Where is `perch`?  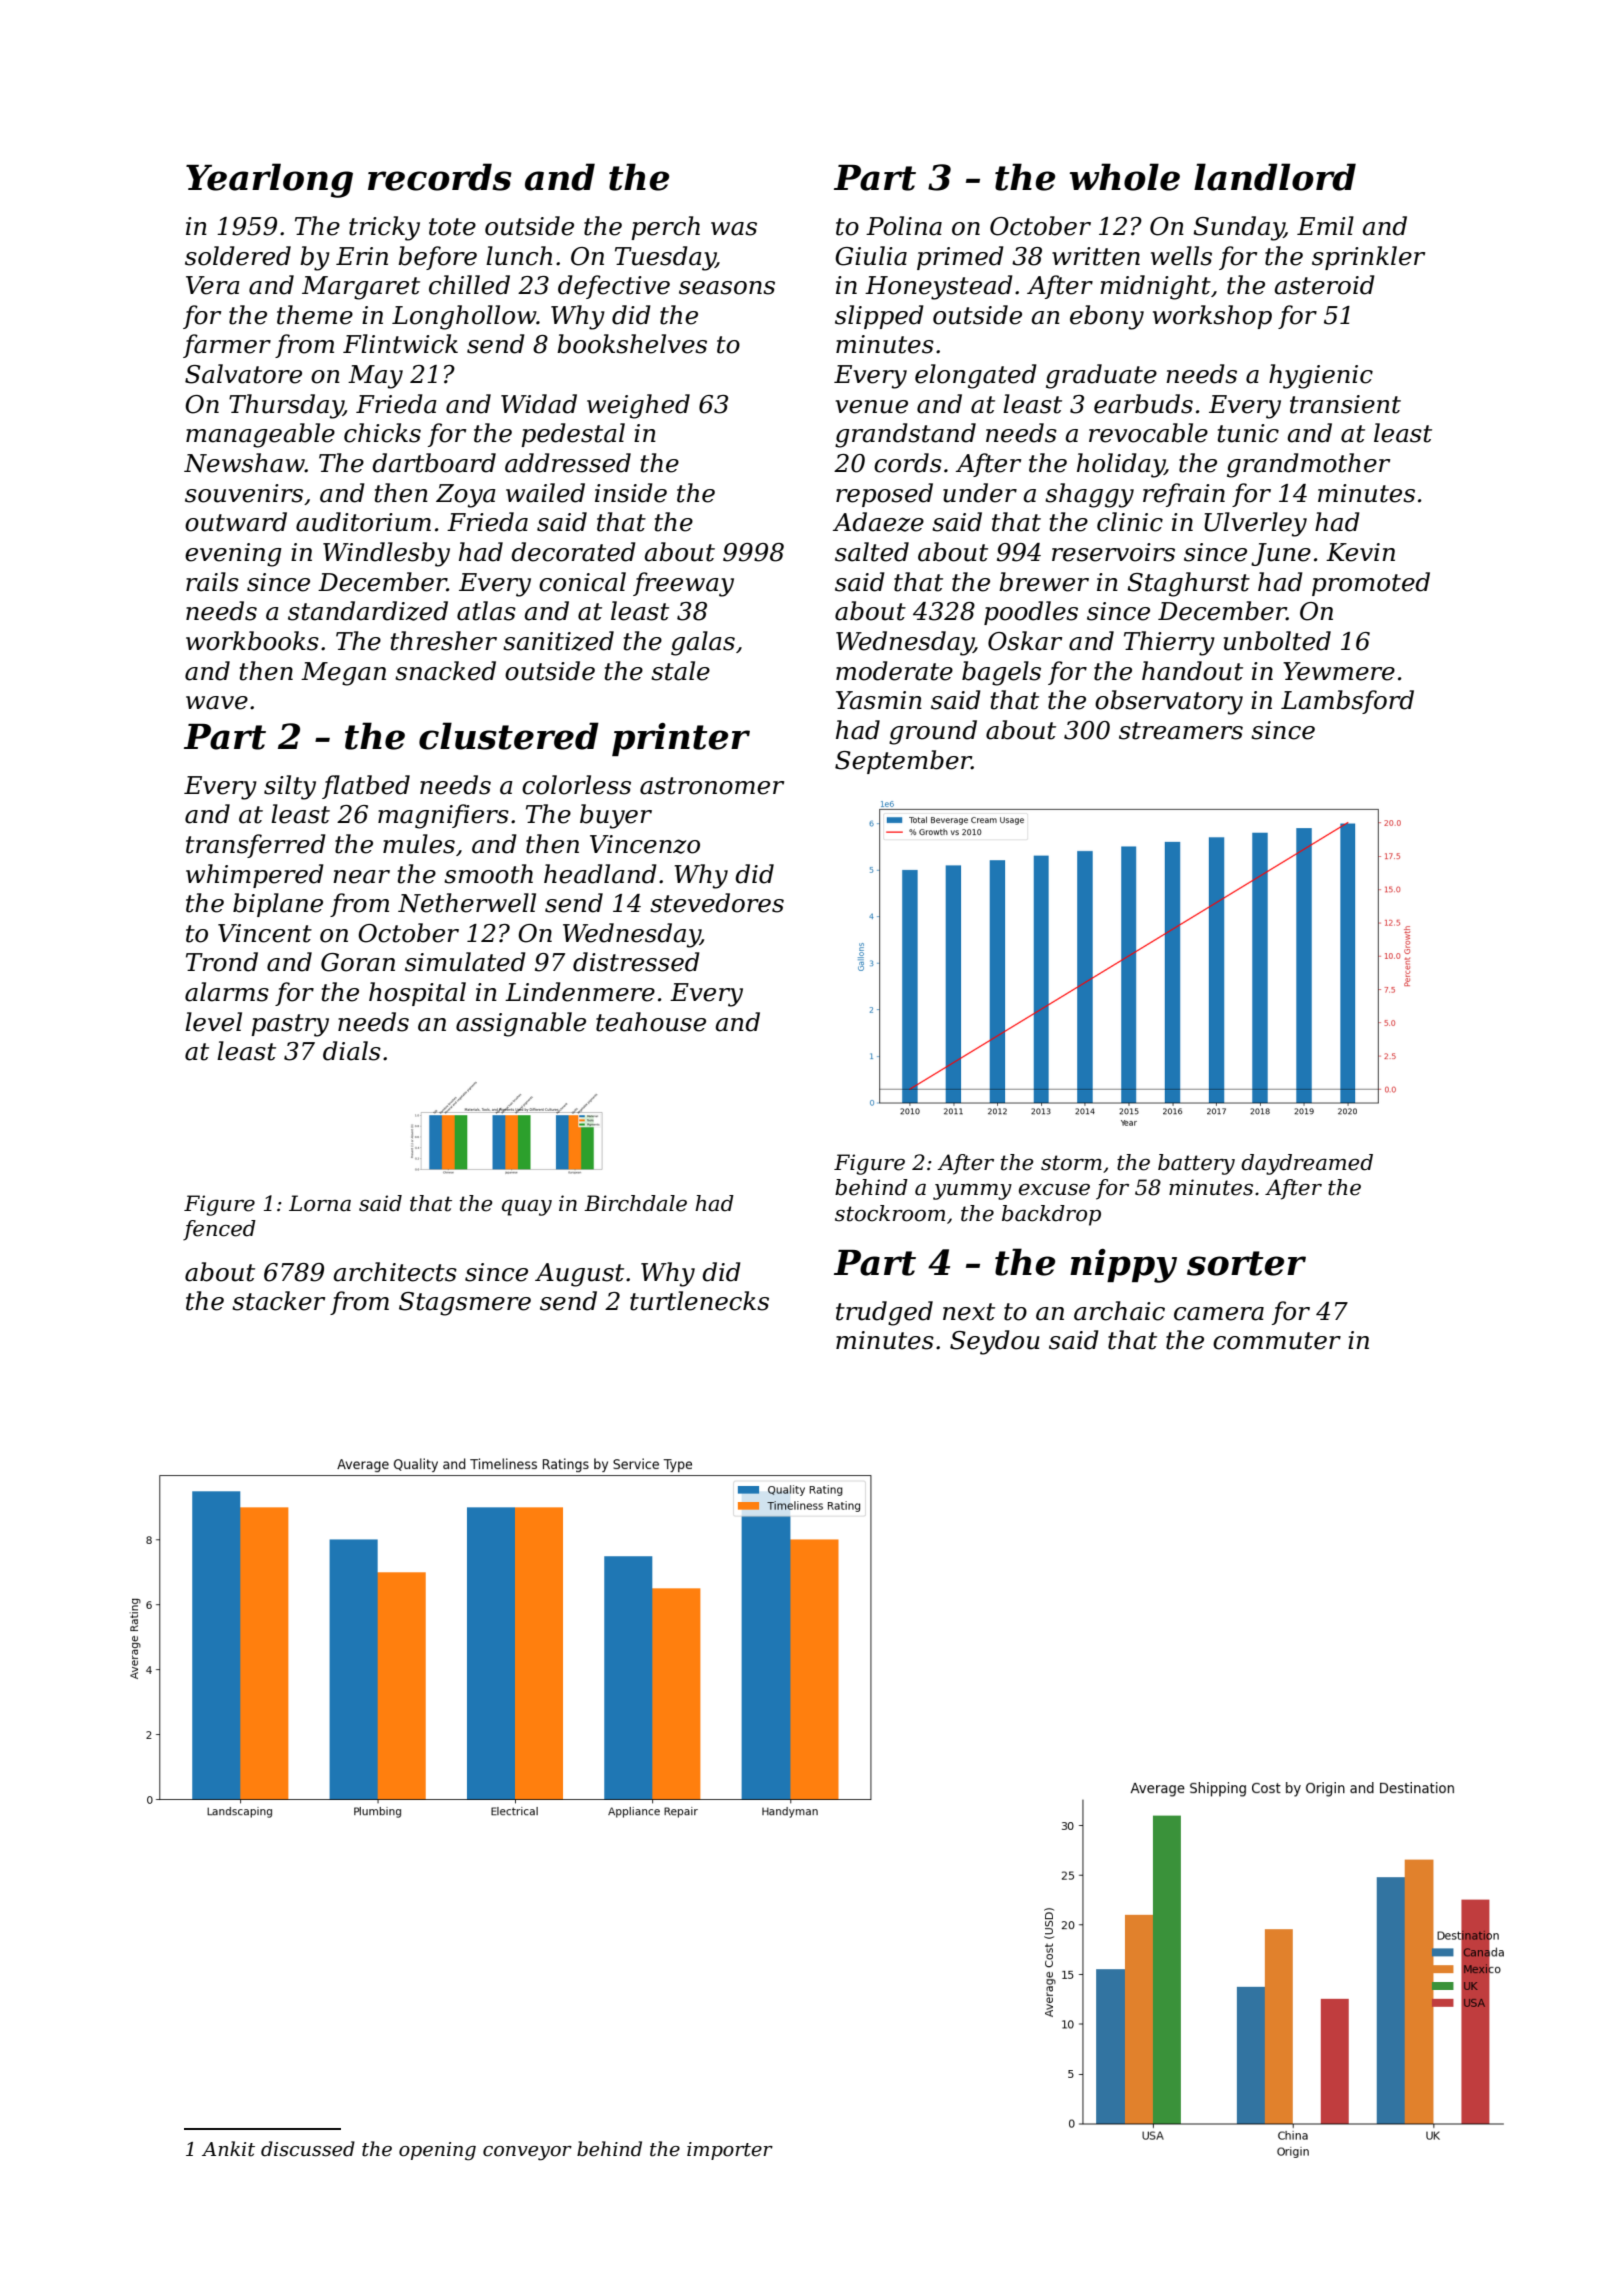 perch is located at coordinates (665, 228).
